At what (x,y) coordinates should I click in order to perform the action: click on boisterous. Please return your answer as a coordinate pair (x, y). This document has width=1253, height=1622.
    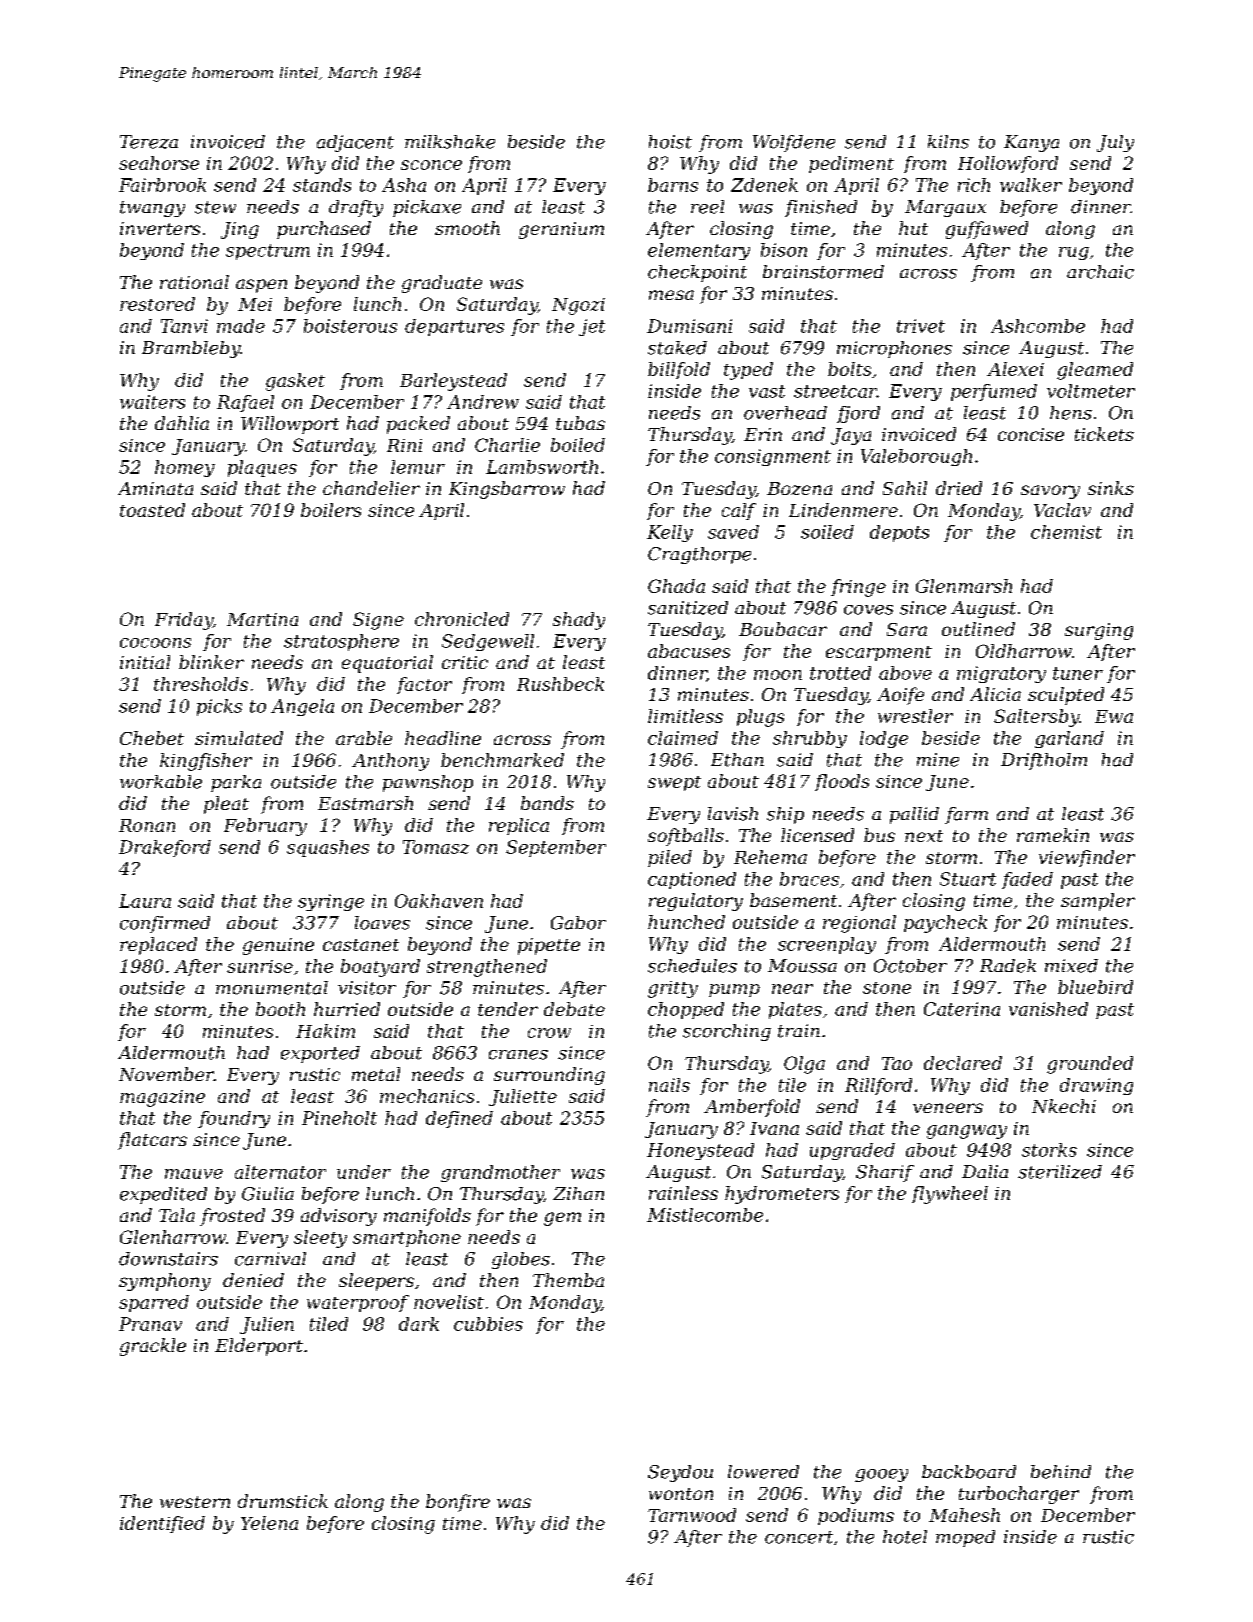
    Looking at the image, I should click on (350, 326).
